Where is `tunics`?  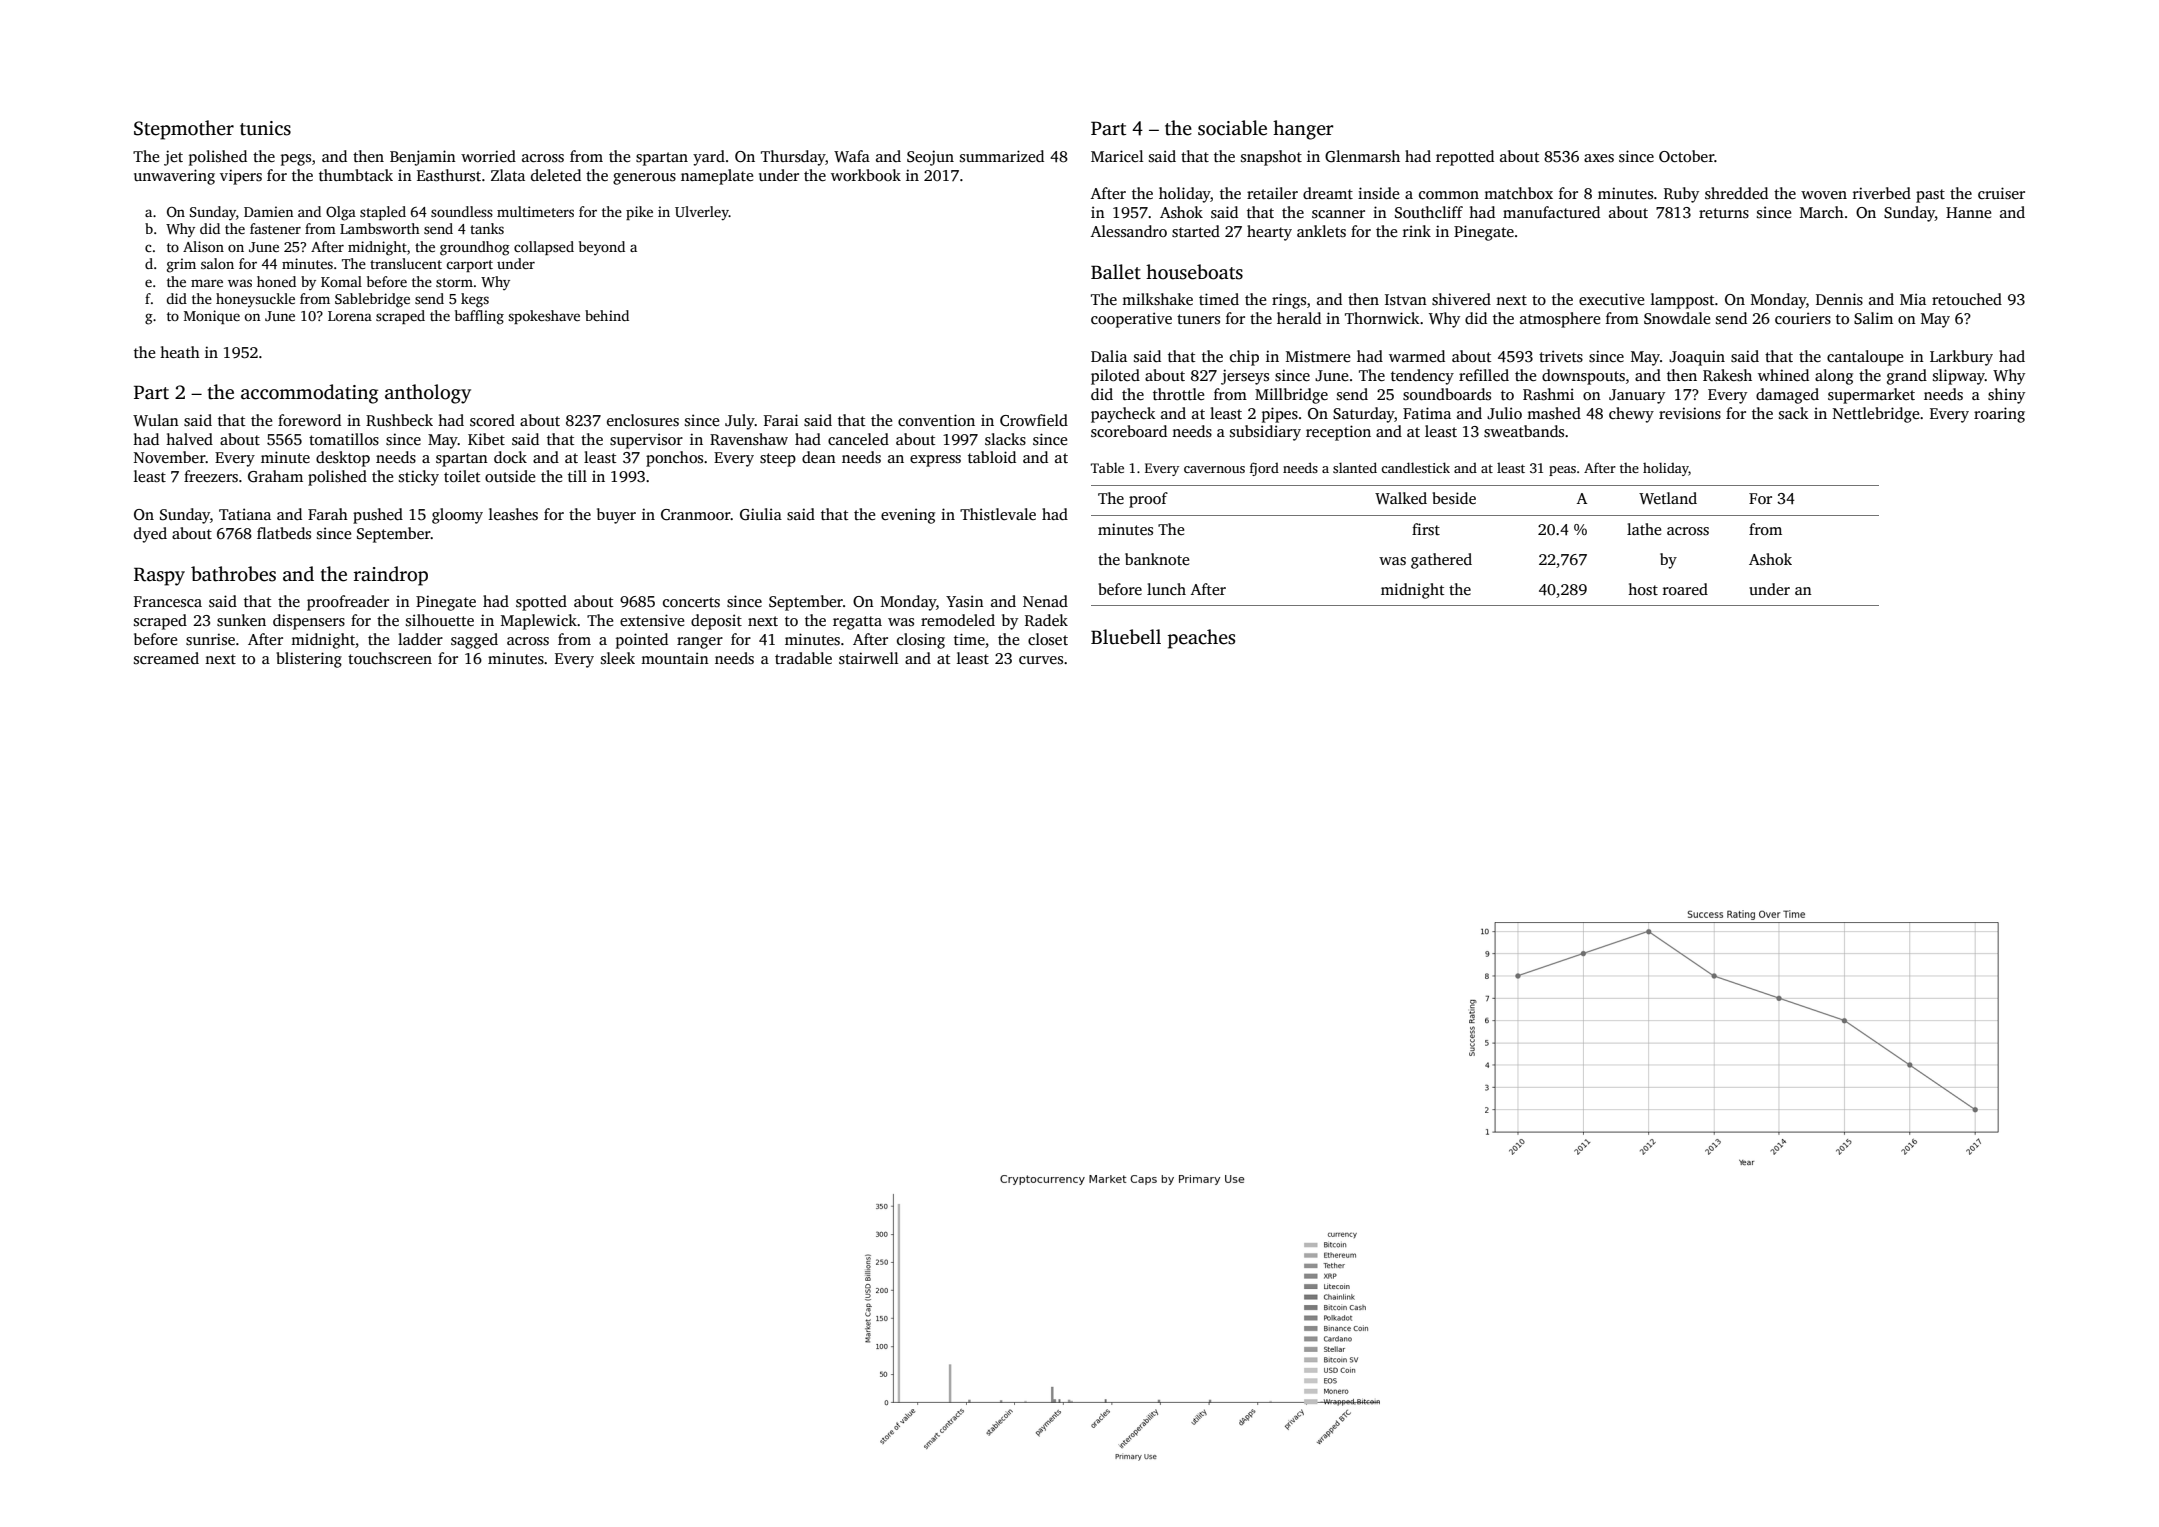 tunics is located at coordinates (265, 128).
